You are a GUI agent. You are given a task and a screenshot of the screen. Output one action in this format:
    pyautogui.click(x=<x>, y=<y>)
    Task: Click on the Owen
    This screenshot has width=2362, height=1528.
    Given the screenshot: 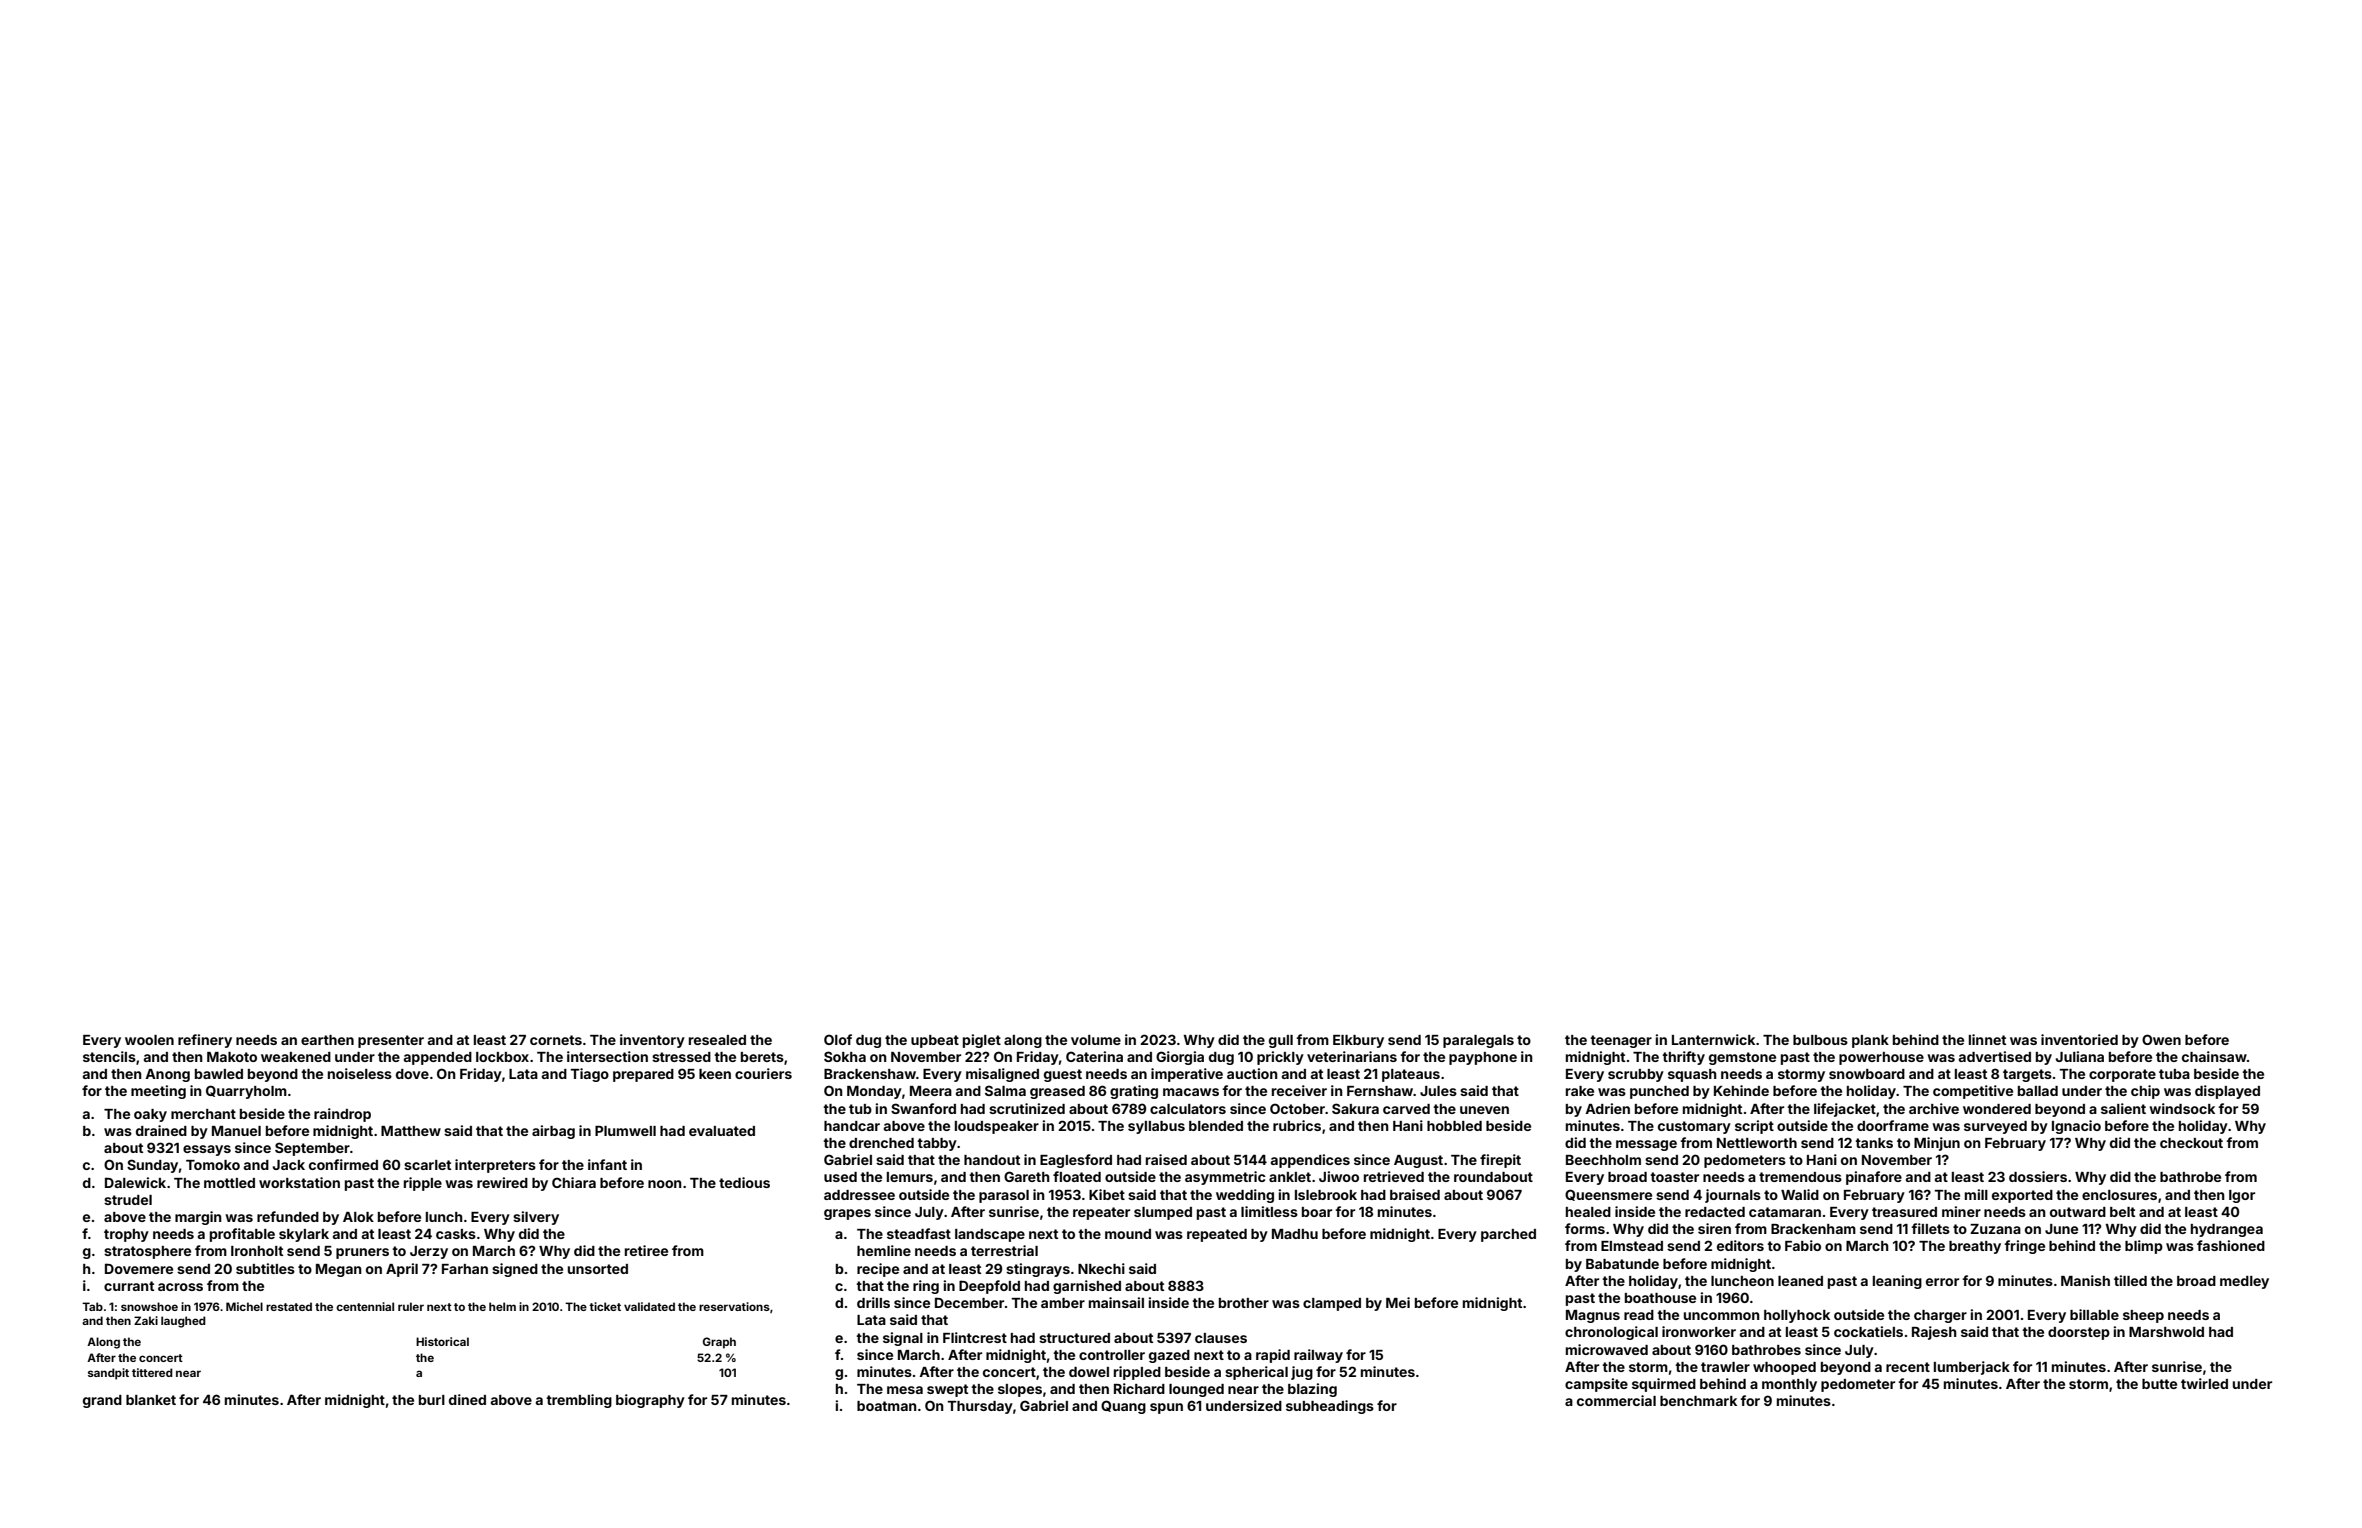 What is the action you would take?
    pyautogui.click(x=2161, y=1039)
